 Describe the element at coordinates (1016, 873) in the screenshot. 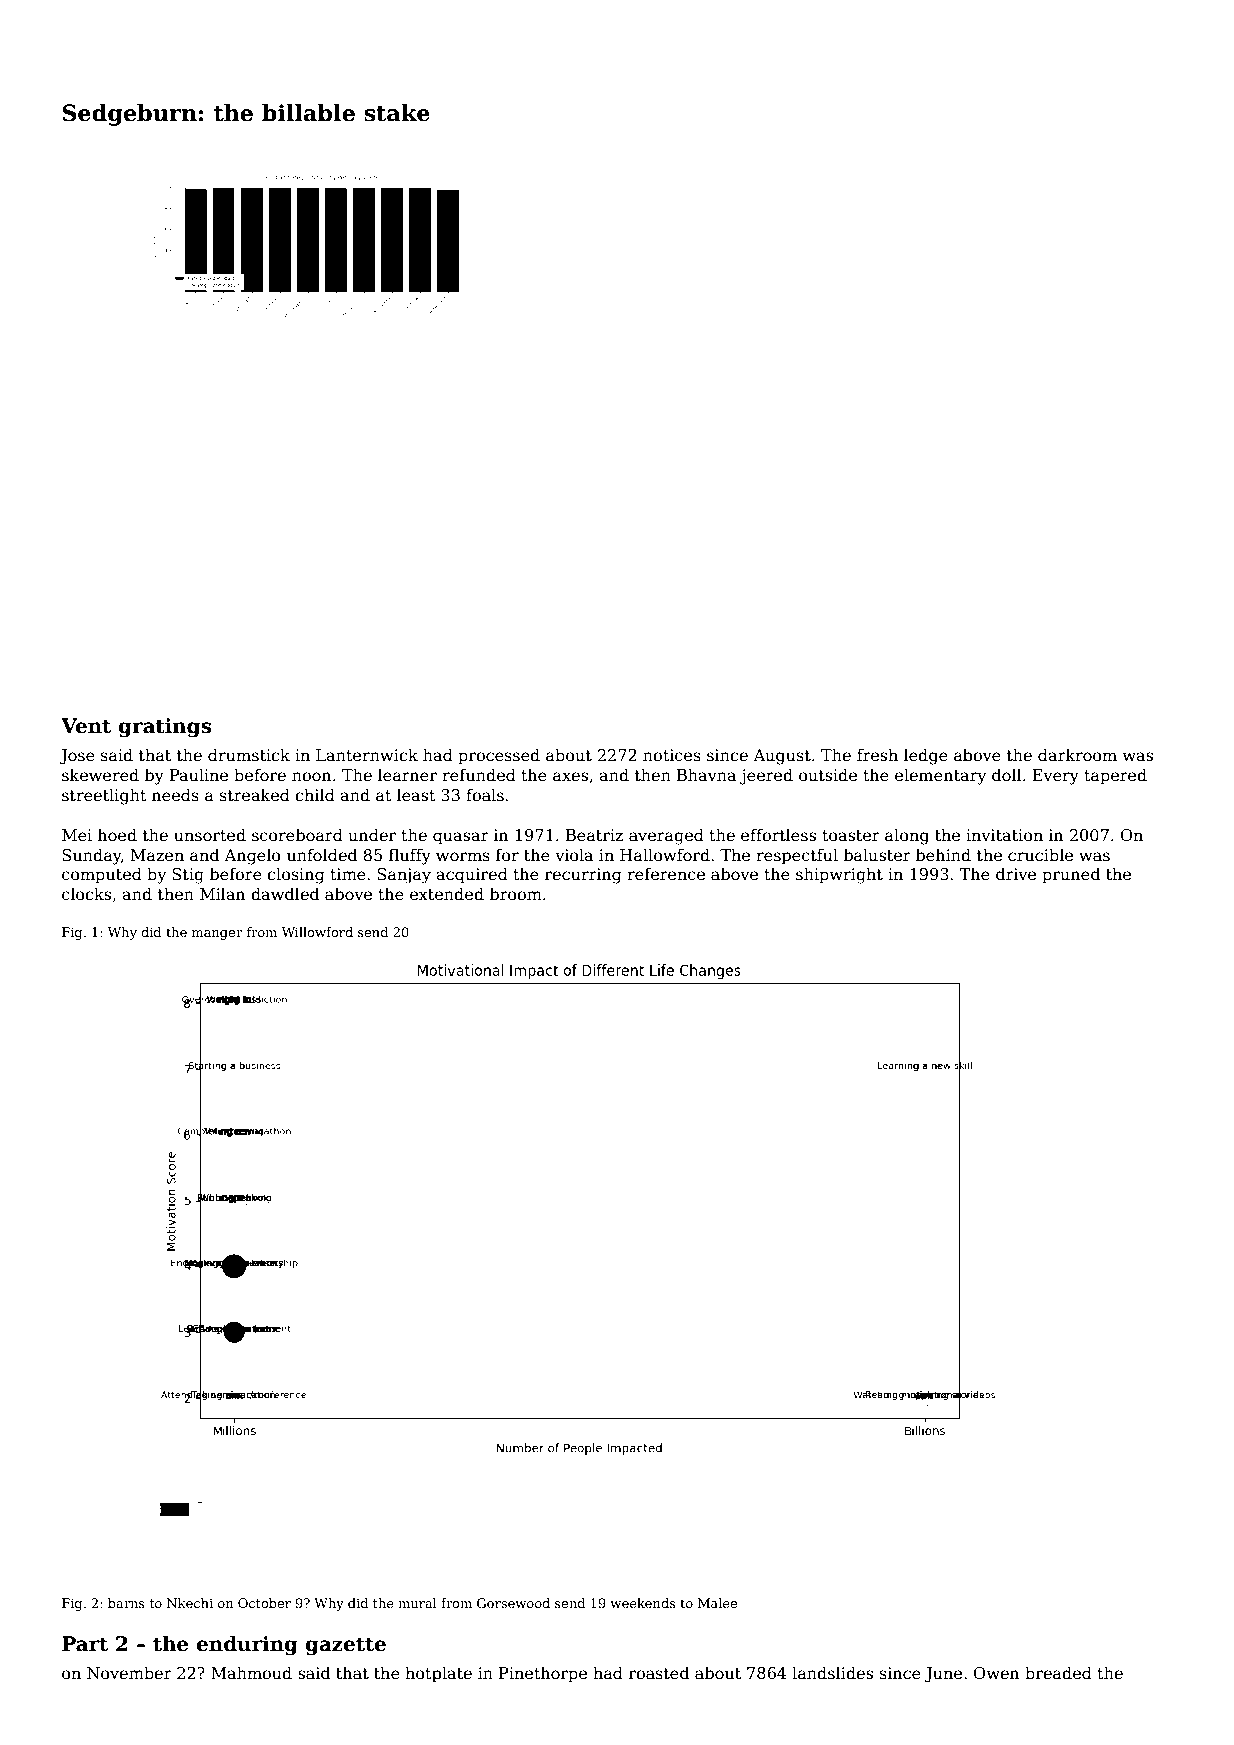

I see `drive` at that location.
